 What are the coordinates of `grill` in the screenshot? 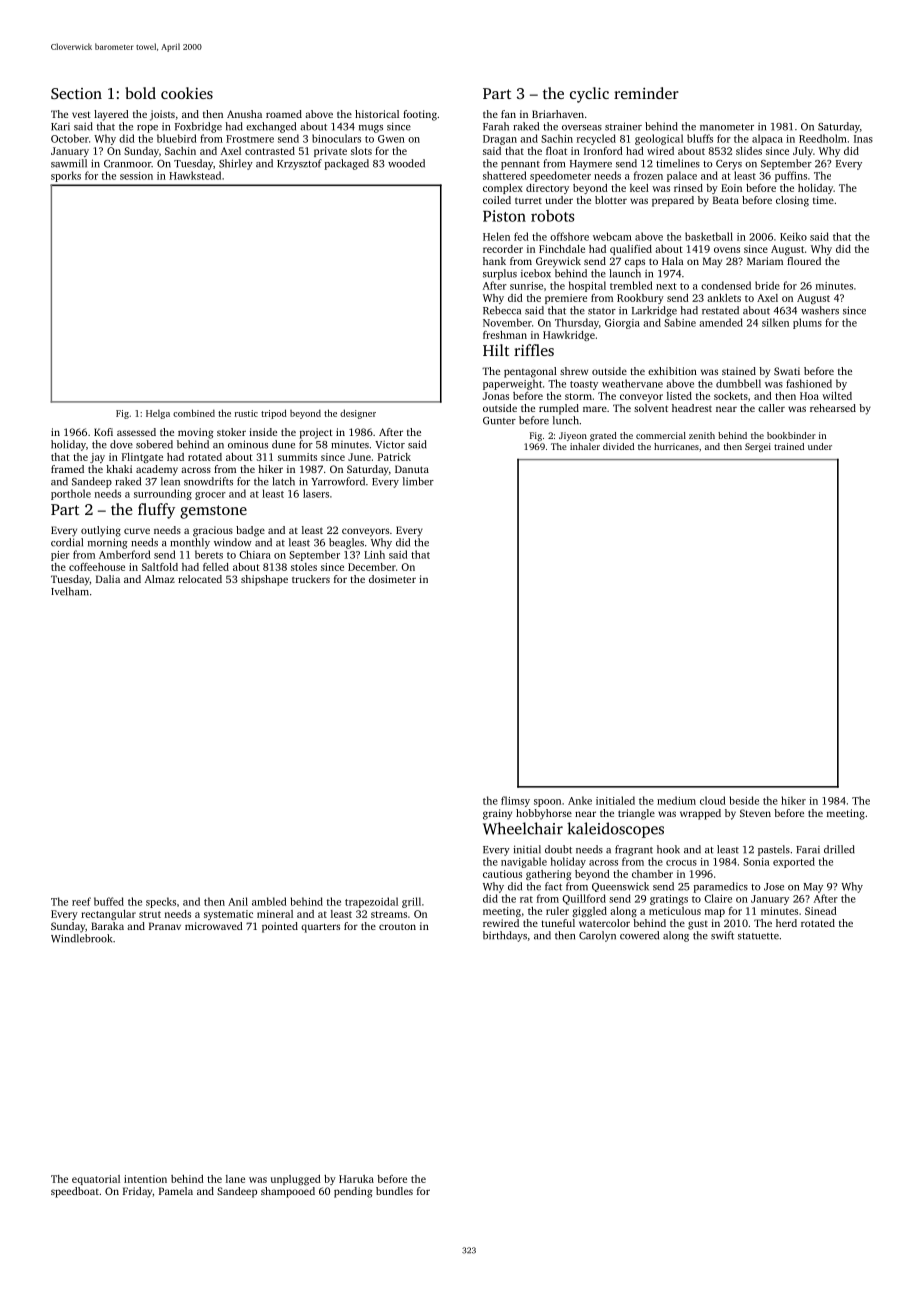 It's located at (411, 902).
